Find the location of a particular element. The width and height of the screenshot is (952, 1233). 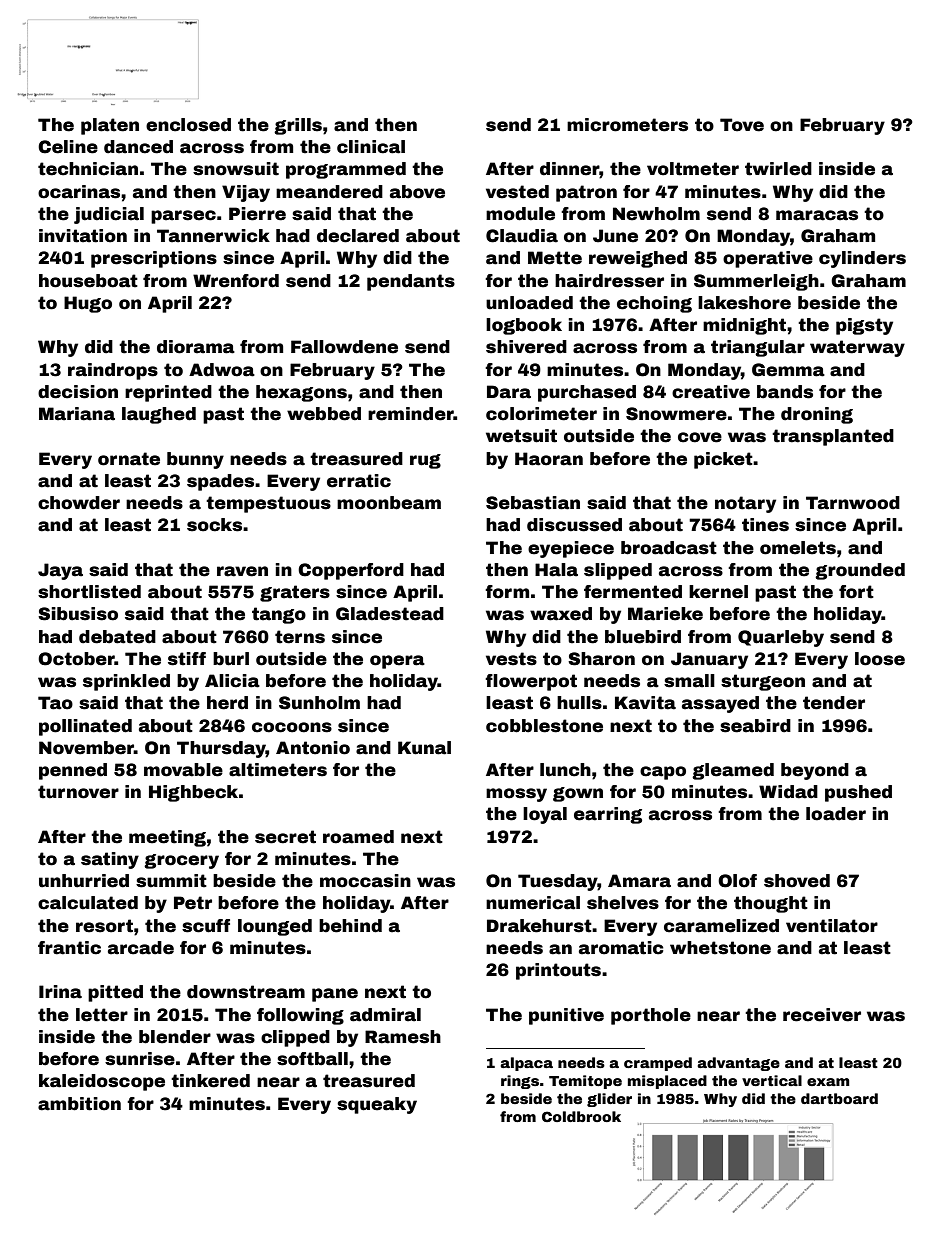

ambition is located at coordinates (79, 1104).
